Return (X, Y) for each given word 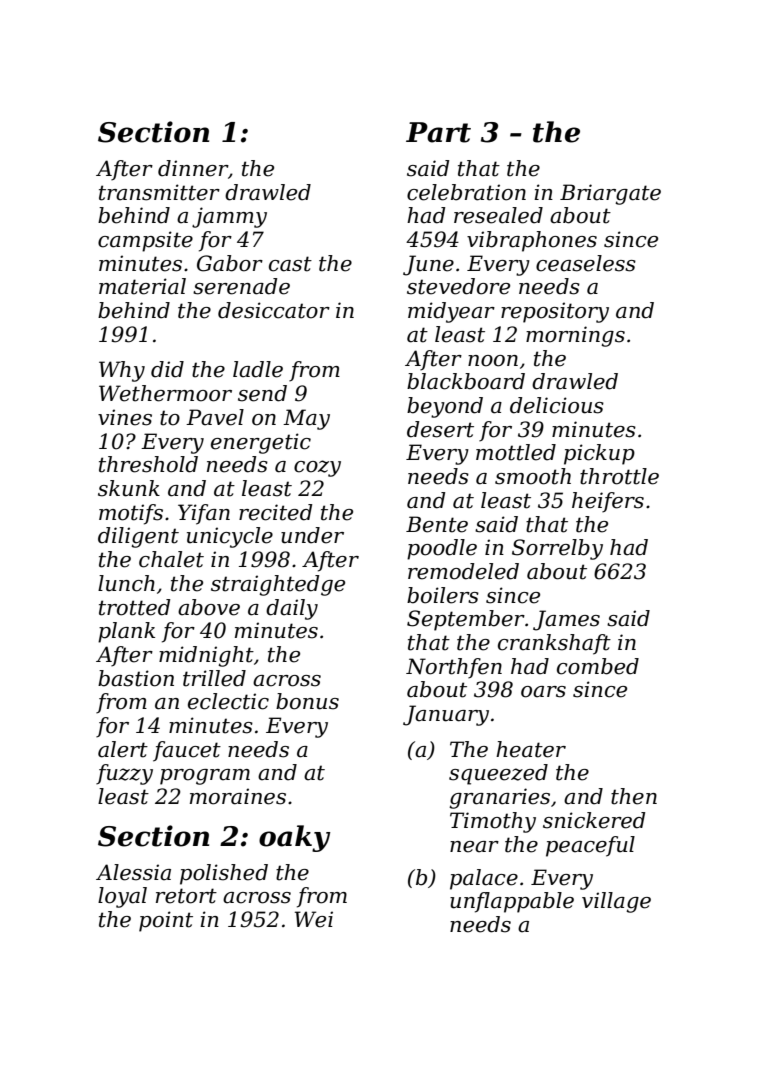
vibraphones (532, 241)
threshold (148, 464)
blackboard (466, 381)
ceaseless (586, 263)
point (166, 921)
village (616, 902)
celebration (466, 192)
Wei (314, 919)
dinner (193, 168)
